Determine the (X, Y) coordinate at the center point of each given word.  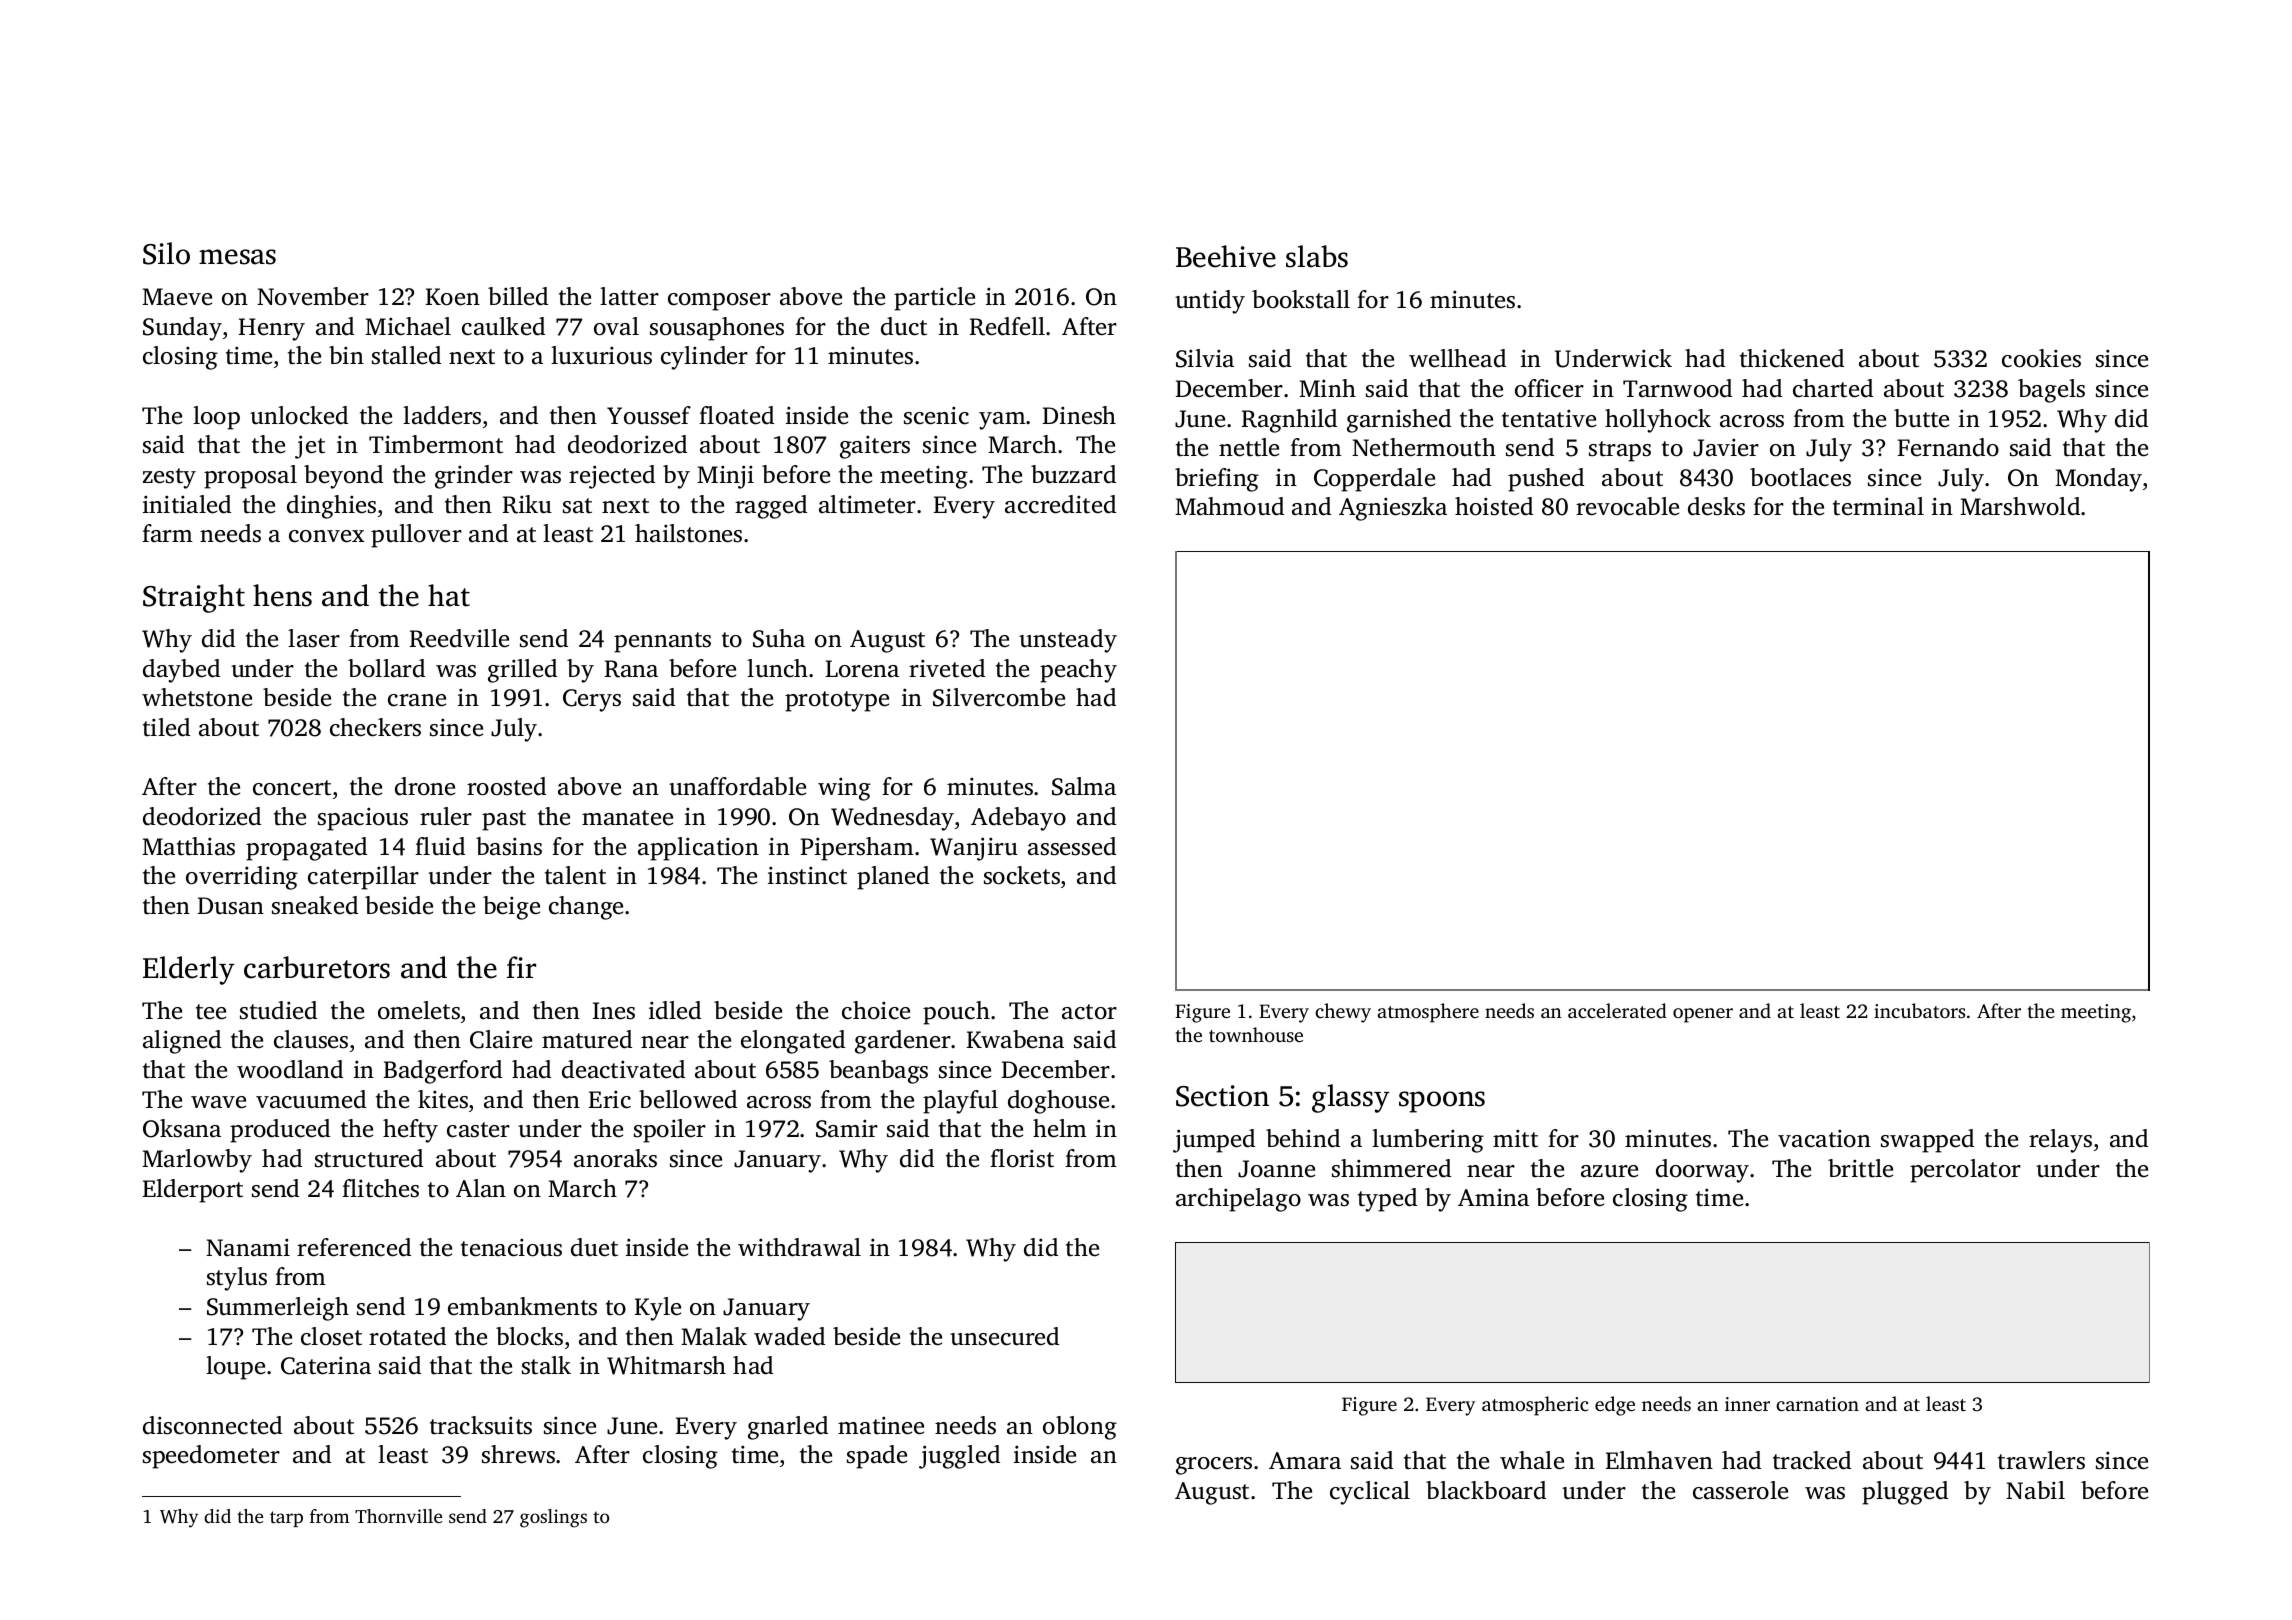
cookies (2041, 358)
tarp (286, 1519)
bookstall (1301, 299)
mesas (237, 257)
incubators (1919, 1010)
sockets (1022, 875)
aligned (182, 1042)
